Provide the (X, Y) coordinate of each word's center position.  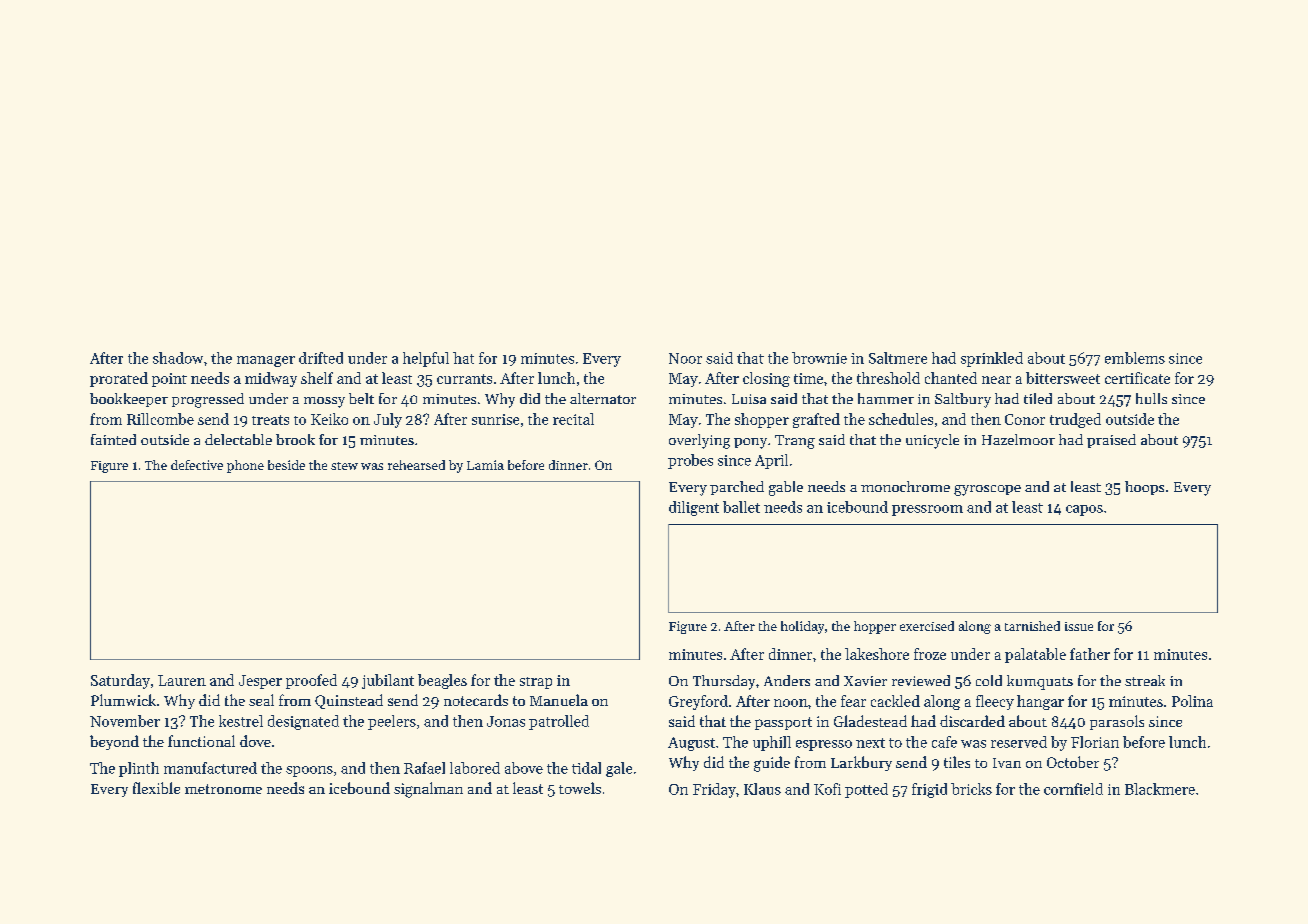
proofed (311, 681)
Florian (1095, 742)
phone (245, 466)
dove (255, 741)
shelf (317, 378)
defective (197, 465)
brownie (819, 358)
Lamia (485, 465)
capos (1084, 510)
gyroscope (987, 490)
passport (783, 723)
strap (536, 683)
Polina (1192, 701)
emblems (1135, 358)
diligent (694, 508)
